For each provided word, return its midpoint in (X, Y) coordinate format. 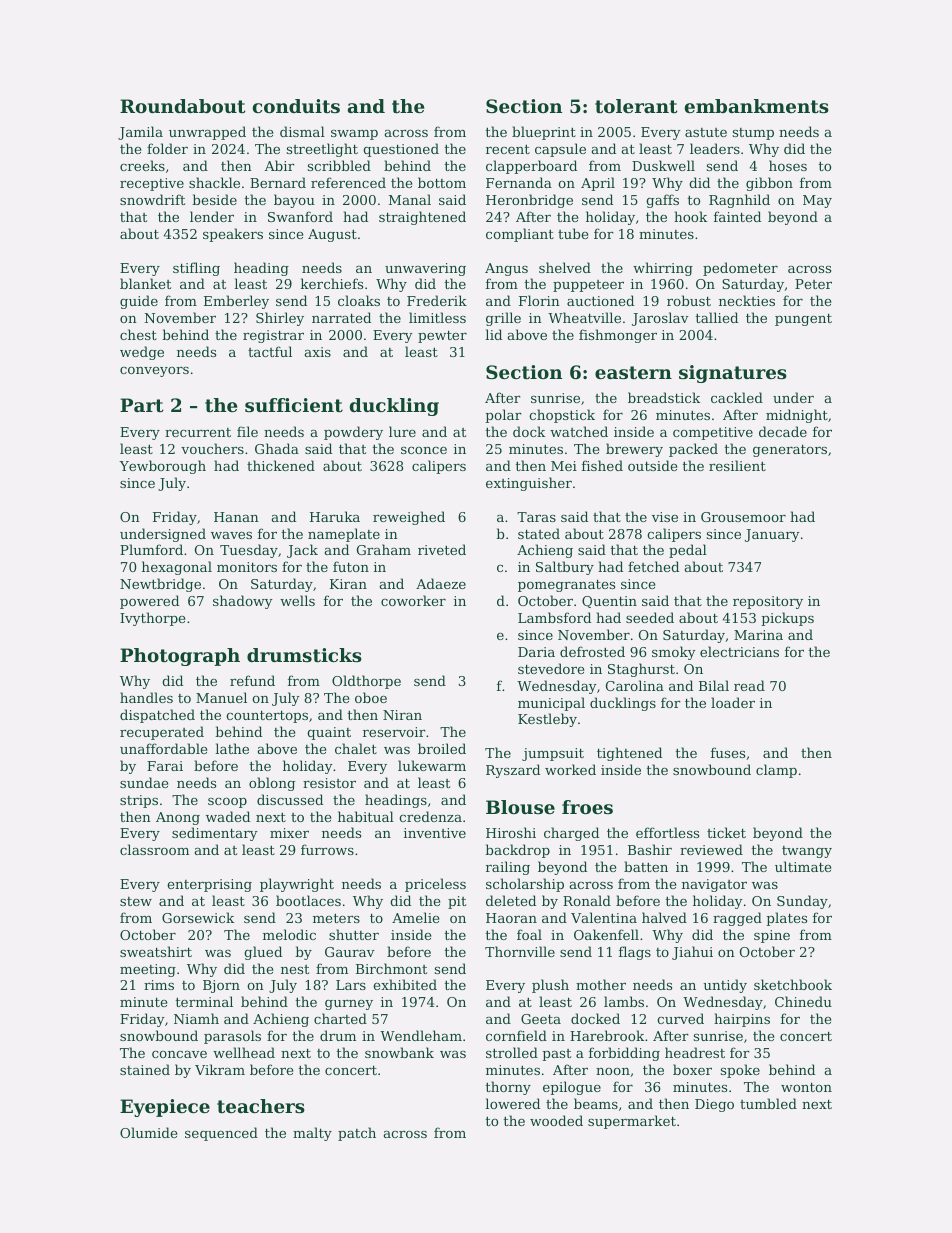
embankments (757, 106)
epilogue (572, 1088)
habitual (366, 816)
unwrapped (207, 133)
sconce (424, 450)
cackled (737, 397)
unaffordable (163, 748)
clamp (776, 771)
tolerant (636, 106)
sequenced (221, 1134)
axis (318, 352)
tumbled (768, 1103)
